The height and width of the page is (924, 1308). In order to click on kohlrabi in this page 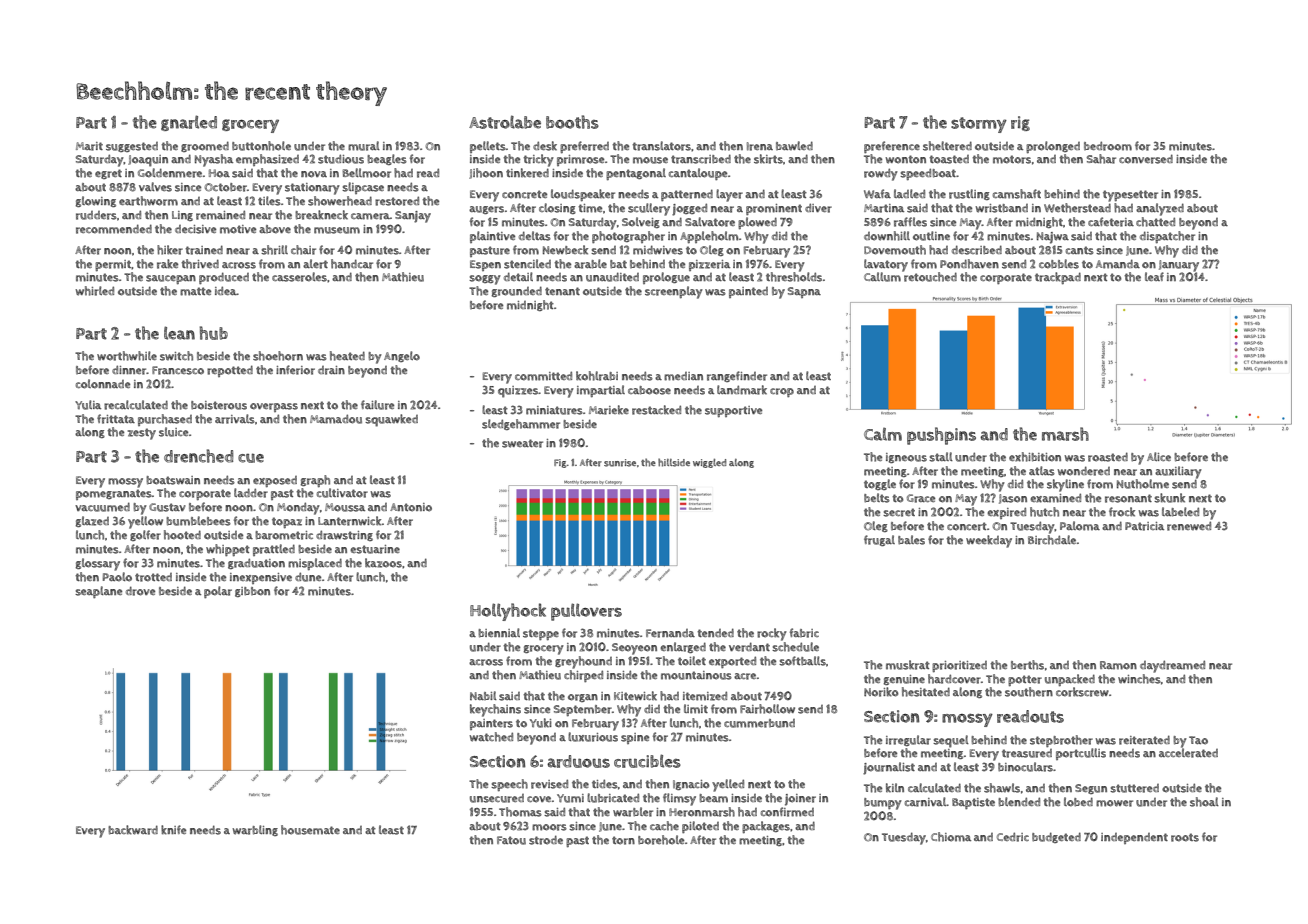, I will do `click(597, 376)`.
